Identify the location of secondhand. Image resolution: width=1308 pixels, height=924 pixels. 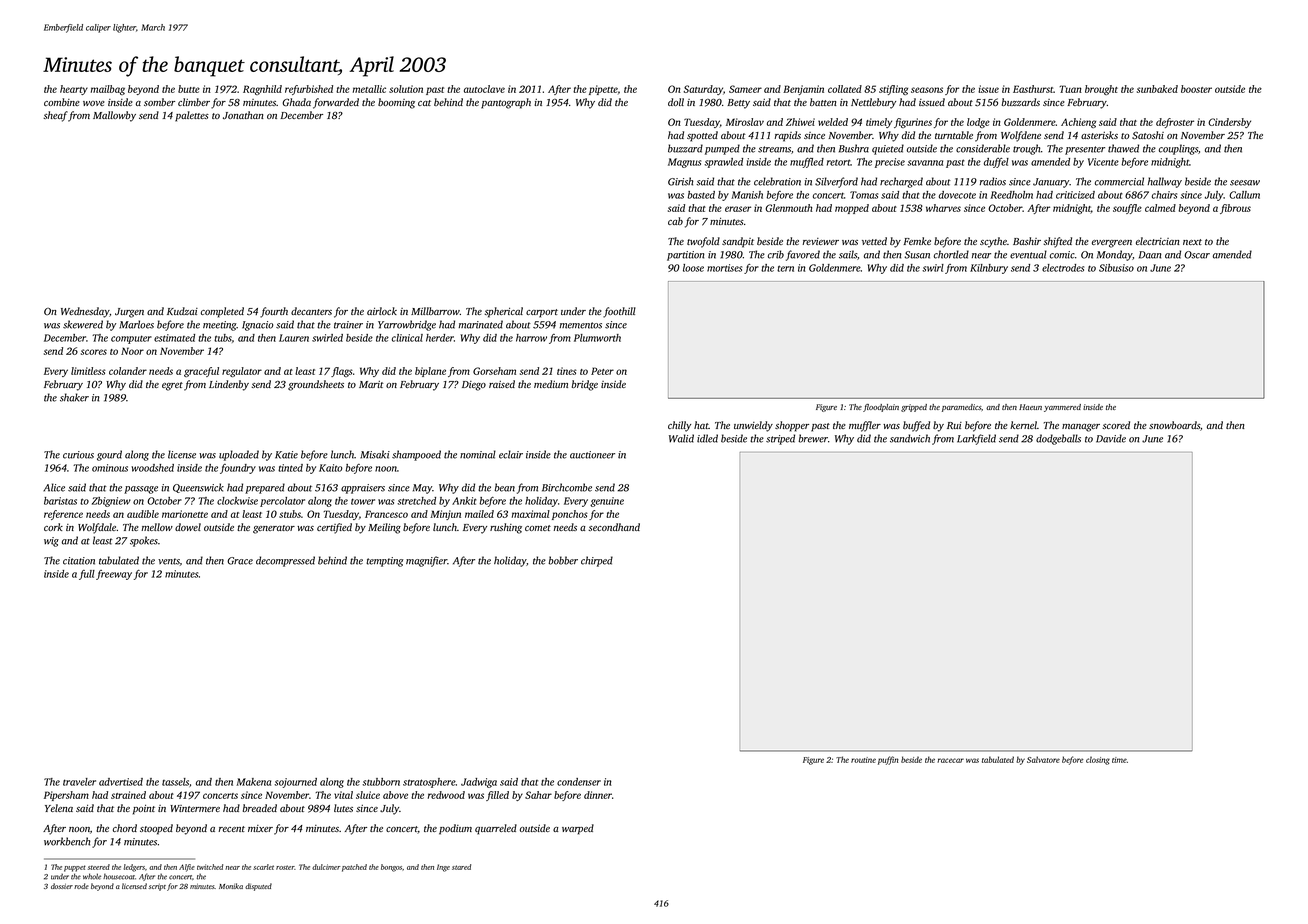
(614, 527).
